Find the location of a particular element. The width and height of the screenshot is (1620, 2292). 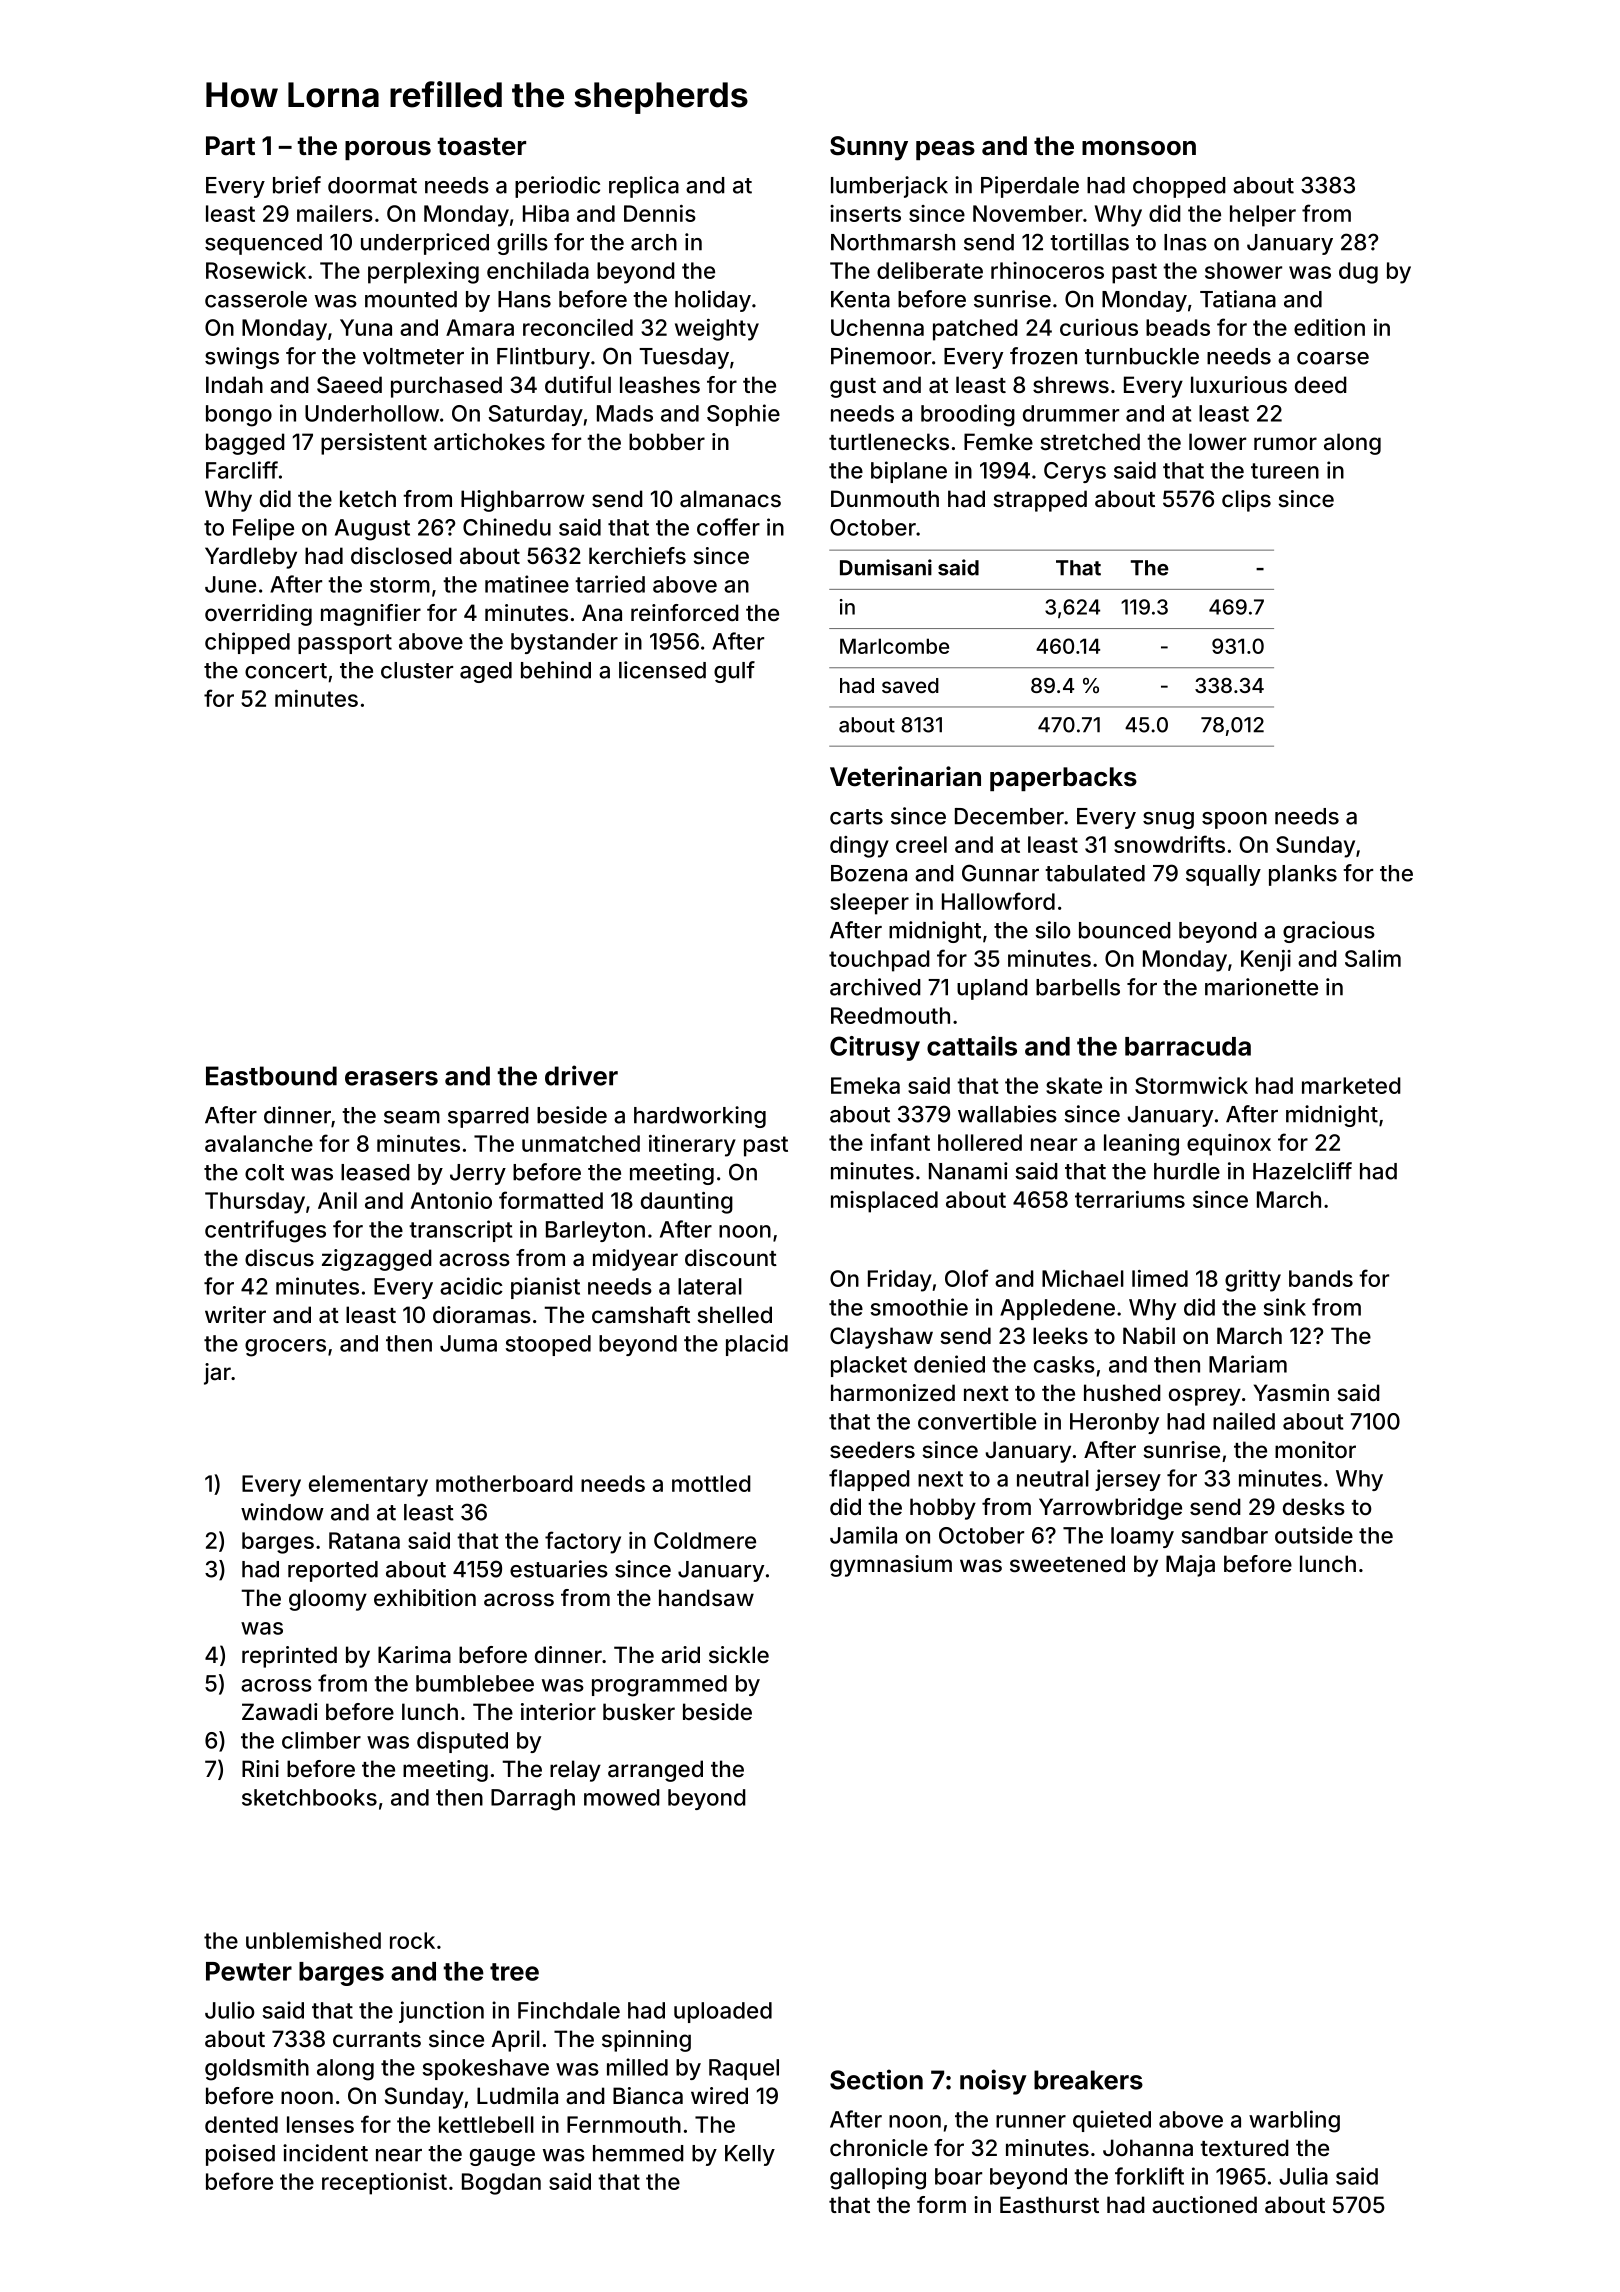

disputed is located at coordinates (462, 1742).
